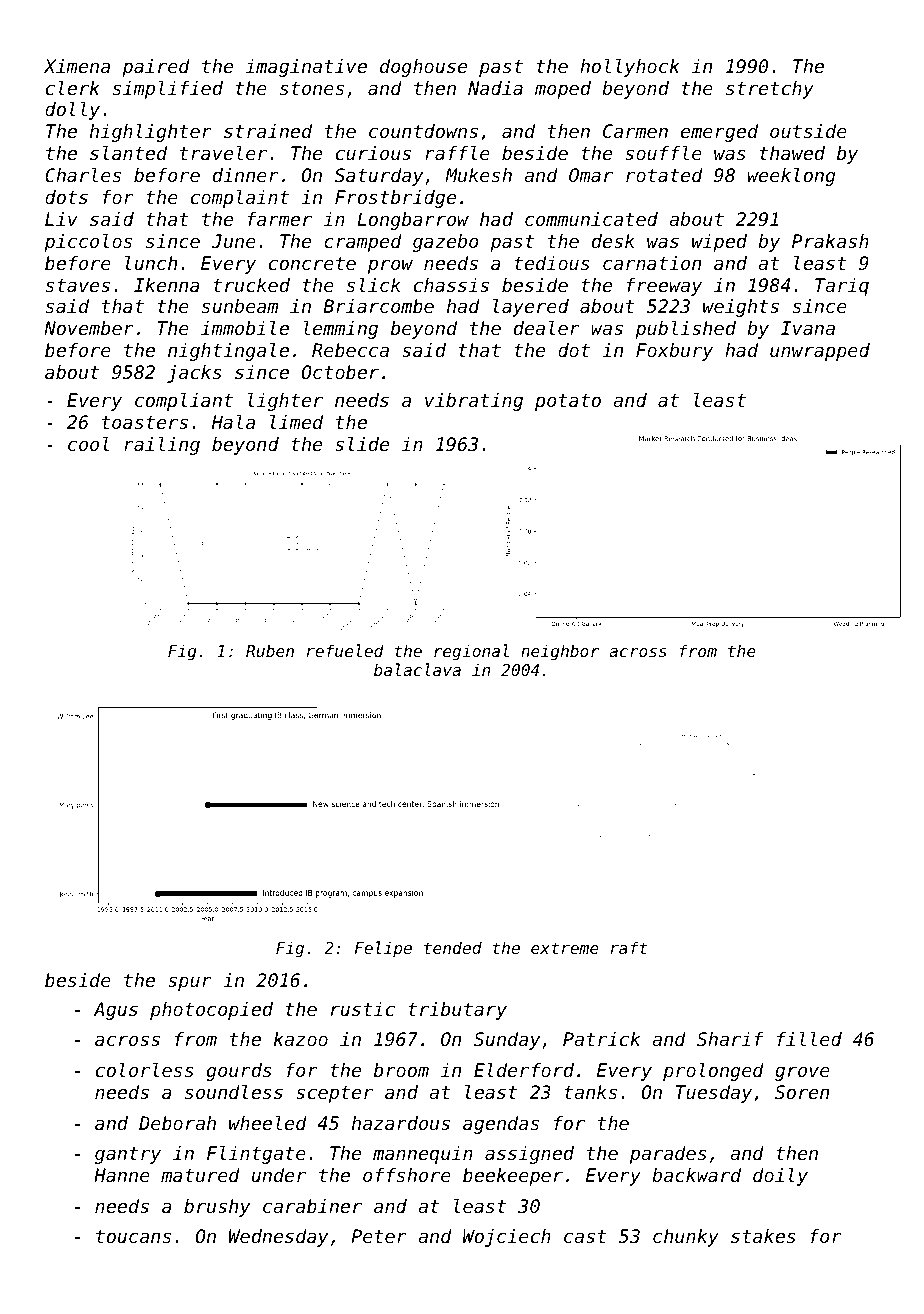 The height and width of the image is (1314, 924). Describe the element at coordinates (345, 650) in the image. I see `refueled` at that location.
